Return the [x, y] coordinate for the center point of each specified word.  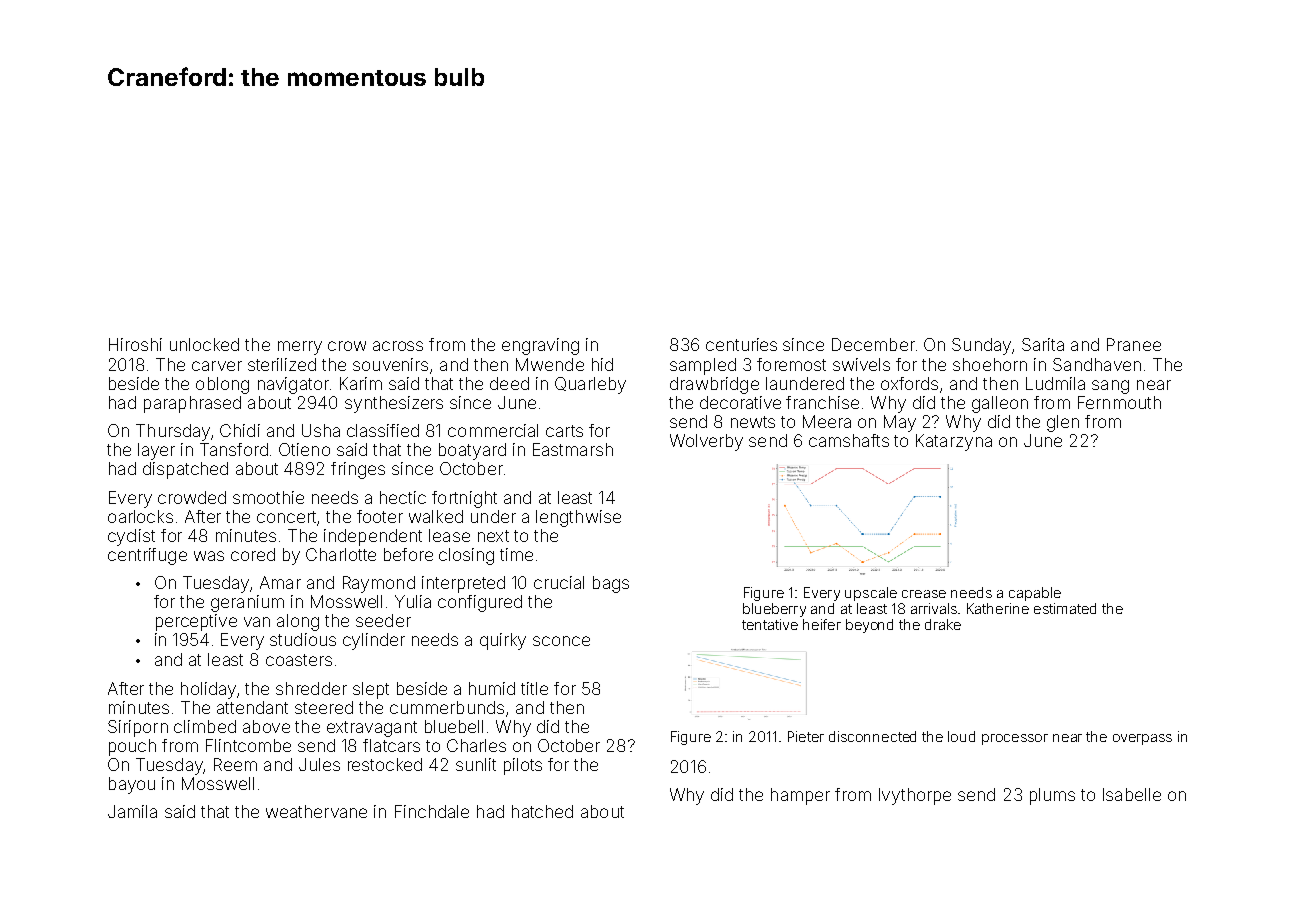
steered [324, 707]
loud [961, 736]
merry [300, 348]
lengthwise [578, 518]
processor [1015, 739]
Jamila [132, 811]
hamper [800, 796]
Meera [827, 421]
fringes [358, 470]
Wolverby [706, 442]
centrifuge [147, 556]
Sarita [1043, 344]
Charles [476, 745]
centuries [741, 344]
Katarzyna [954, 442]
